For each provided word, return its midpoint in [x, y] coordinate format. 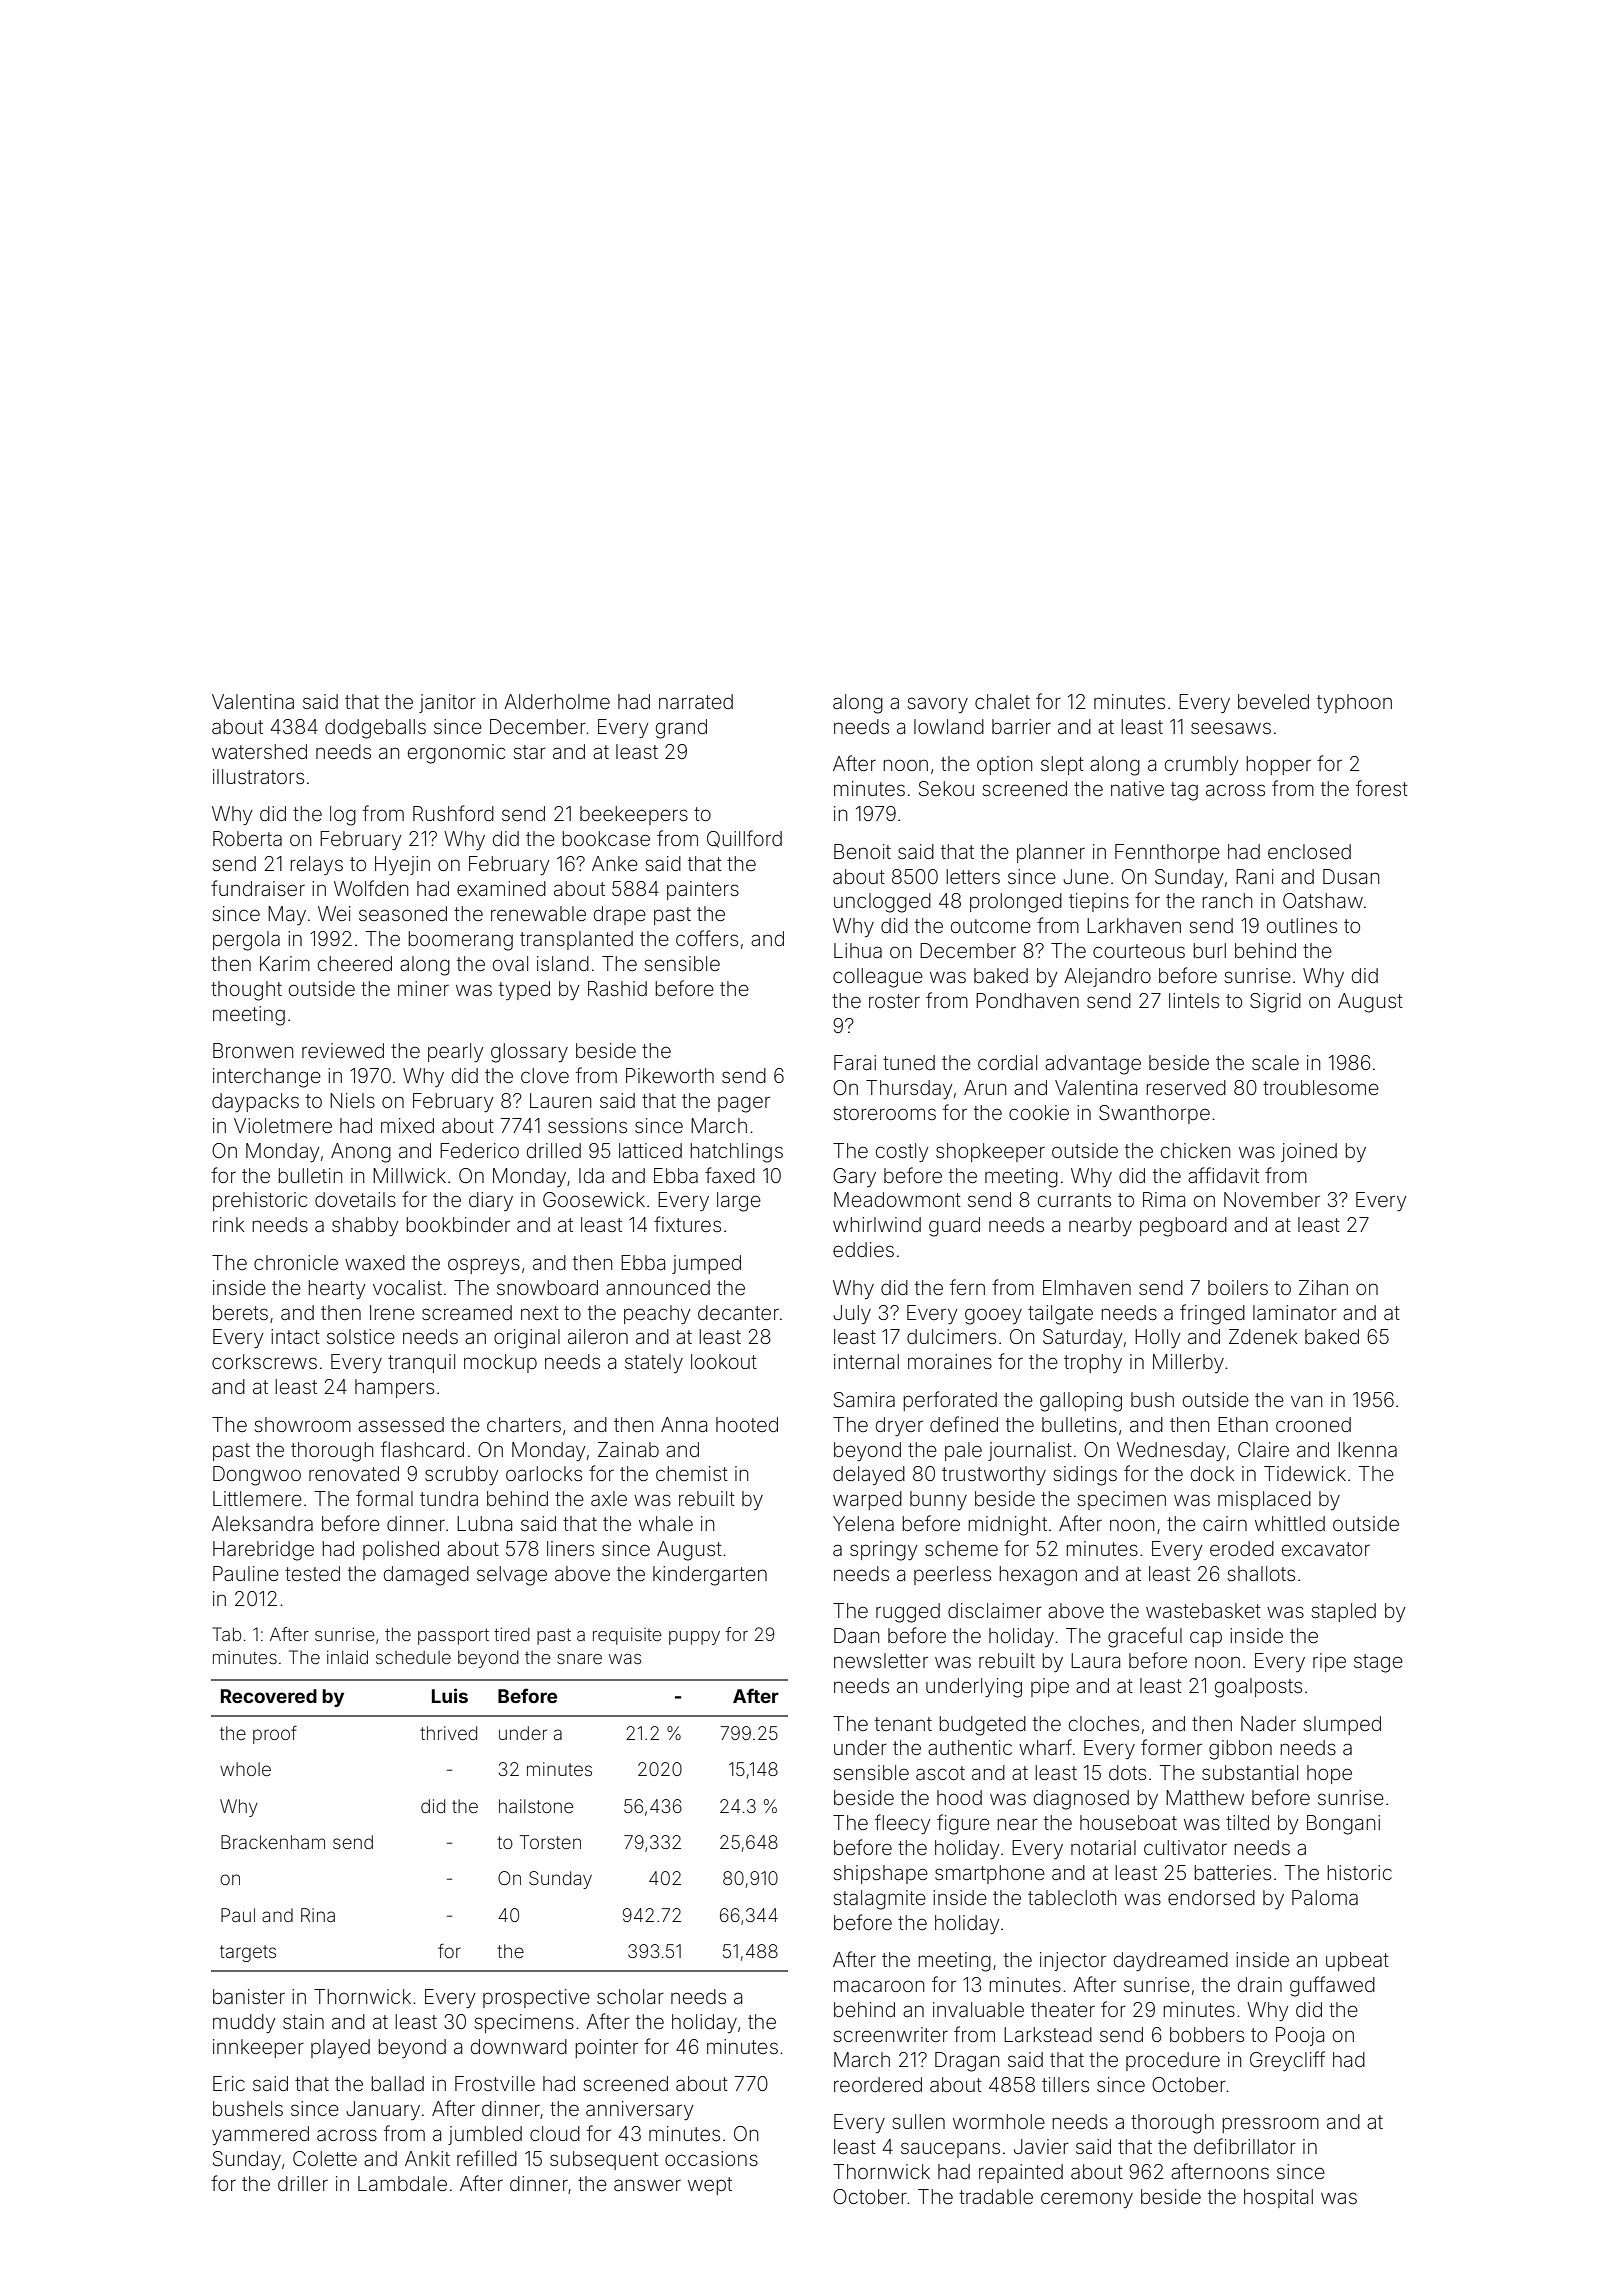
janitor [447, 703]
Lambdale [402, 2183]
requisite [627, 1636]
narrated [696, 701]
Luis [450, 1695]
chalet [1002, 701]
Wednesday [1171, 1451]
